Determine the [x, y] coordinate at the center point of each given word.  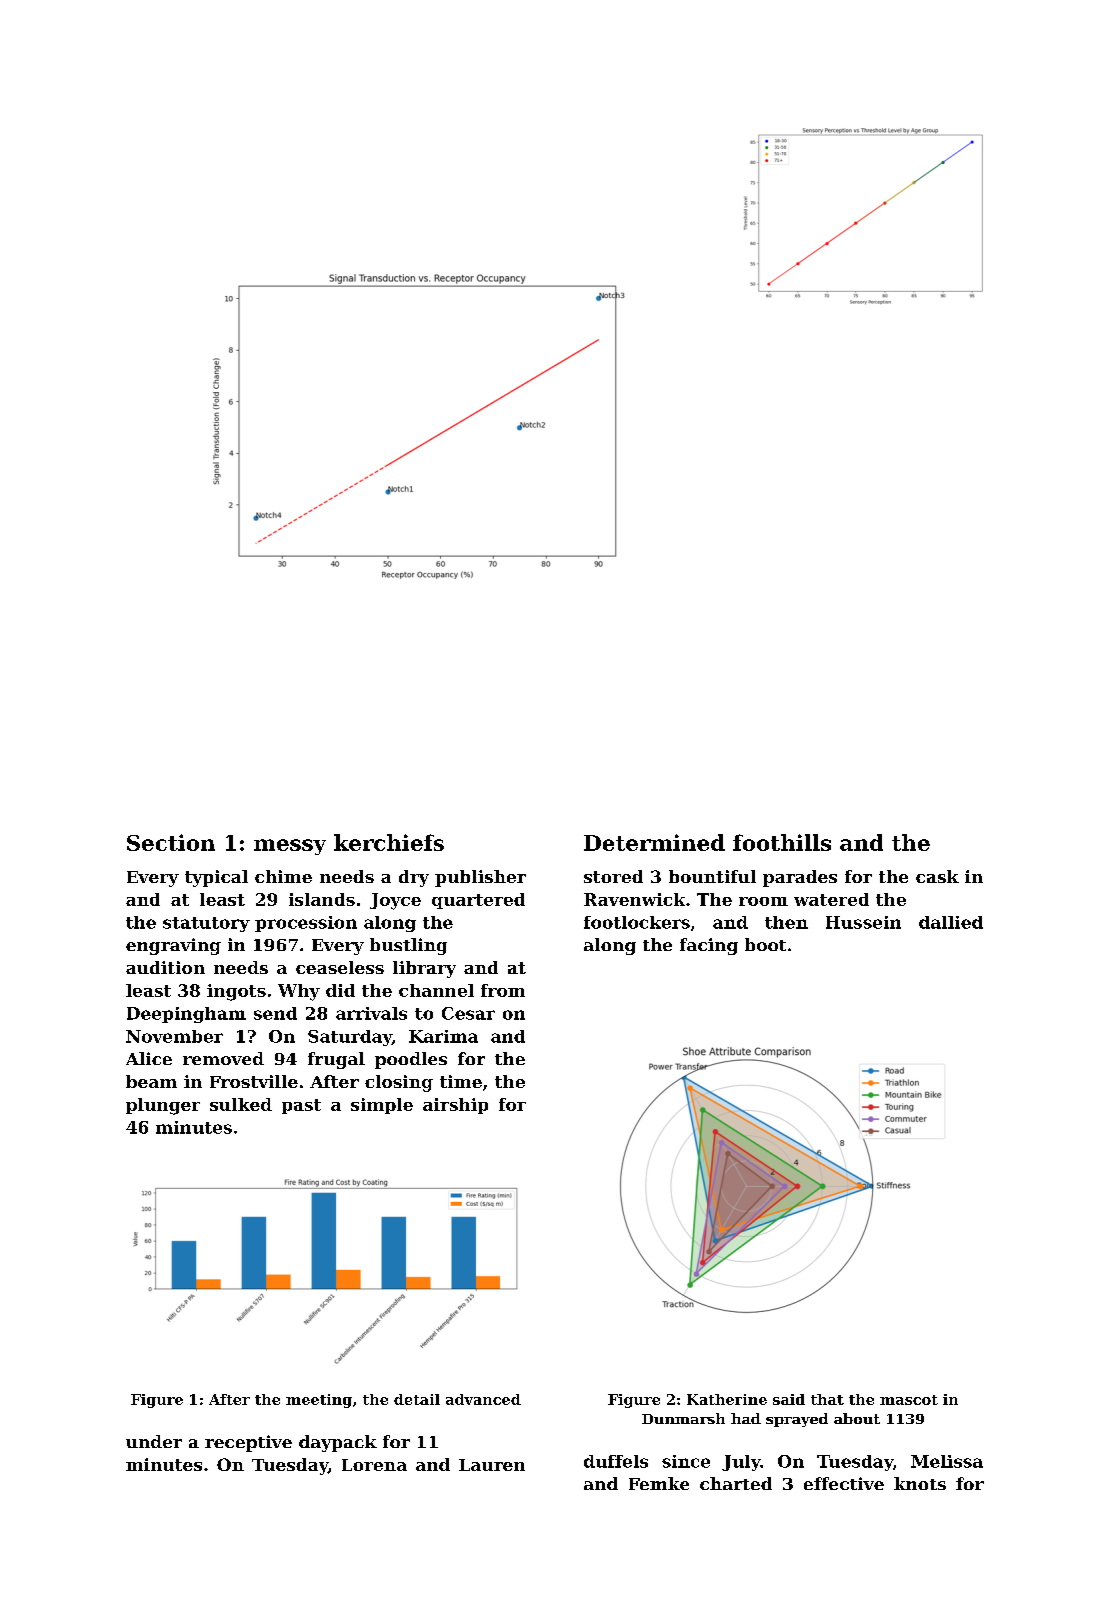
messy [290, 847]
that [827, 1399]
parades [800, 878]
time [461, 1081]
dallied [951, 922]
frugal [336, 1060]
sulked [241, 1104]
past [301, 1106]
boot [765, 944]
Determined [654, 842]
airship [455, 1106]
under [154, 1441]
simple [382, 1106]
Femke [659, 1483]
